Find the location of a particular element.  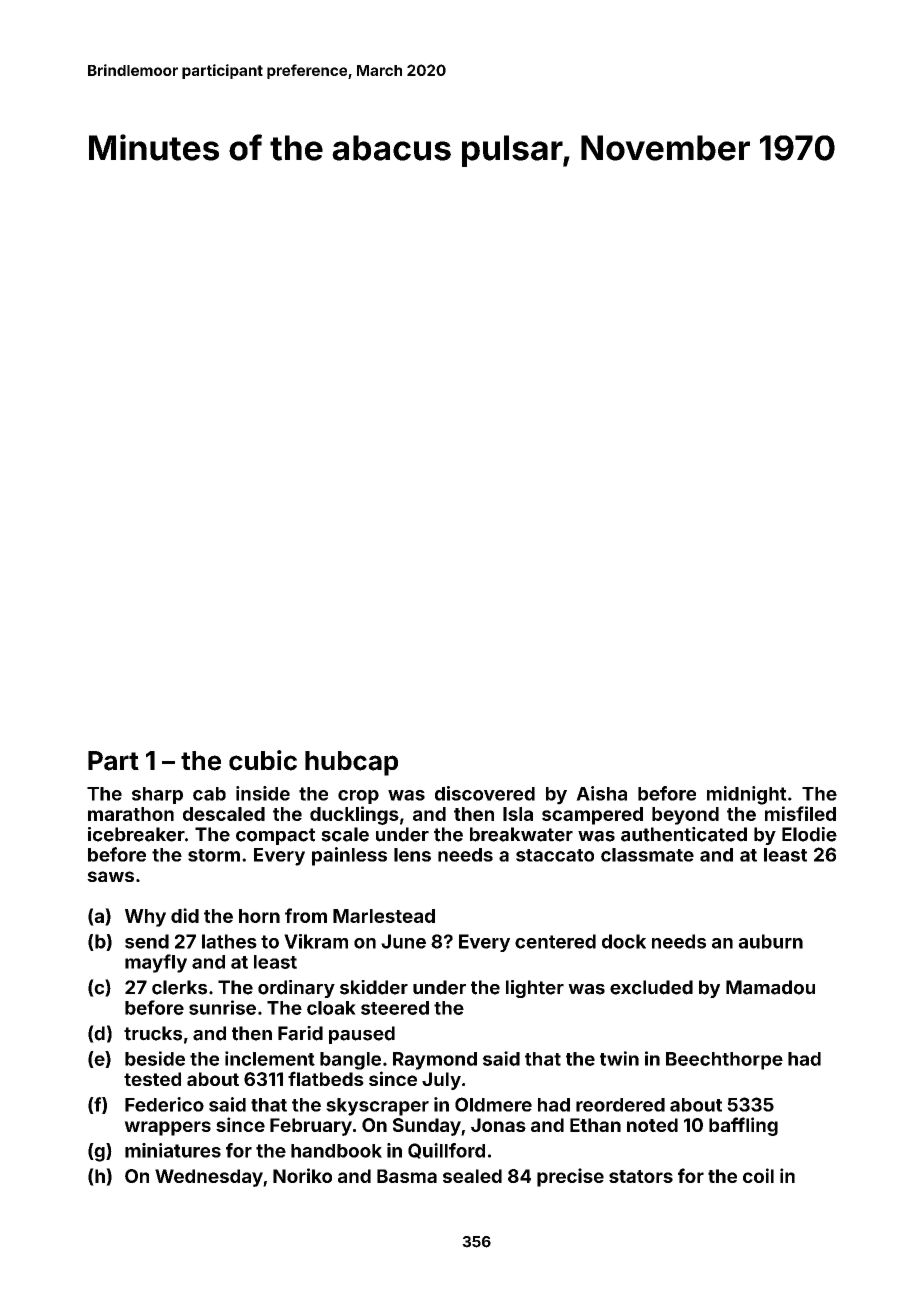

Elodie is located at coordinates (809, 834).
